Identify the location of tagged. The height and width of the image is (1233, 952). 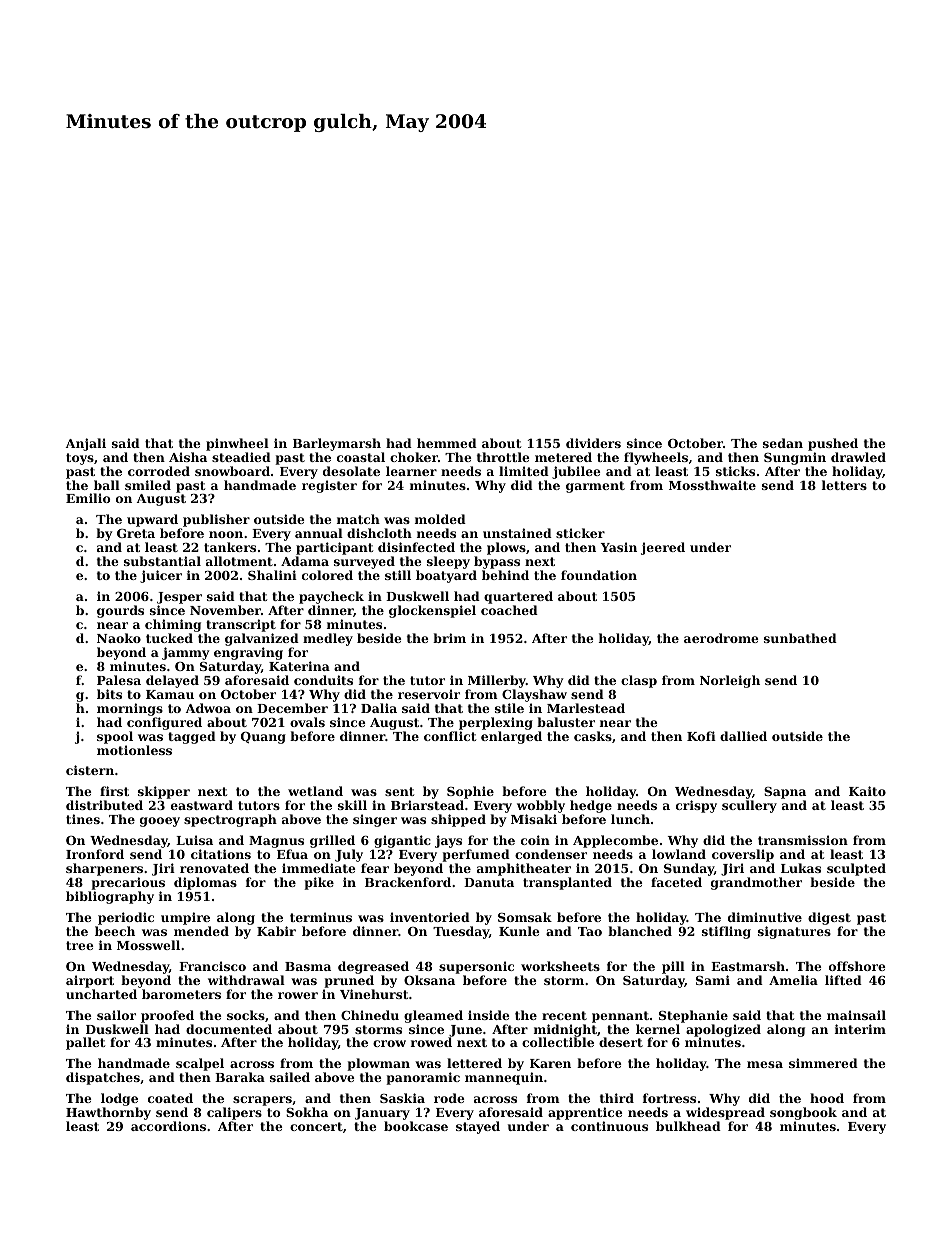
(192, 737).
